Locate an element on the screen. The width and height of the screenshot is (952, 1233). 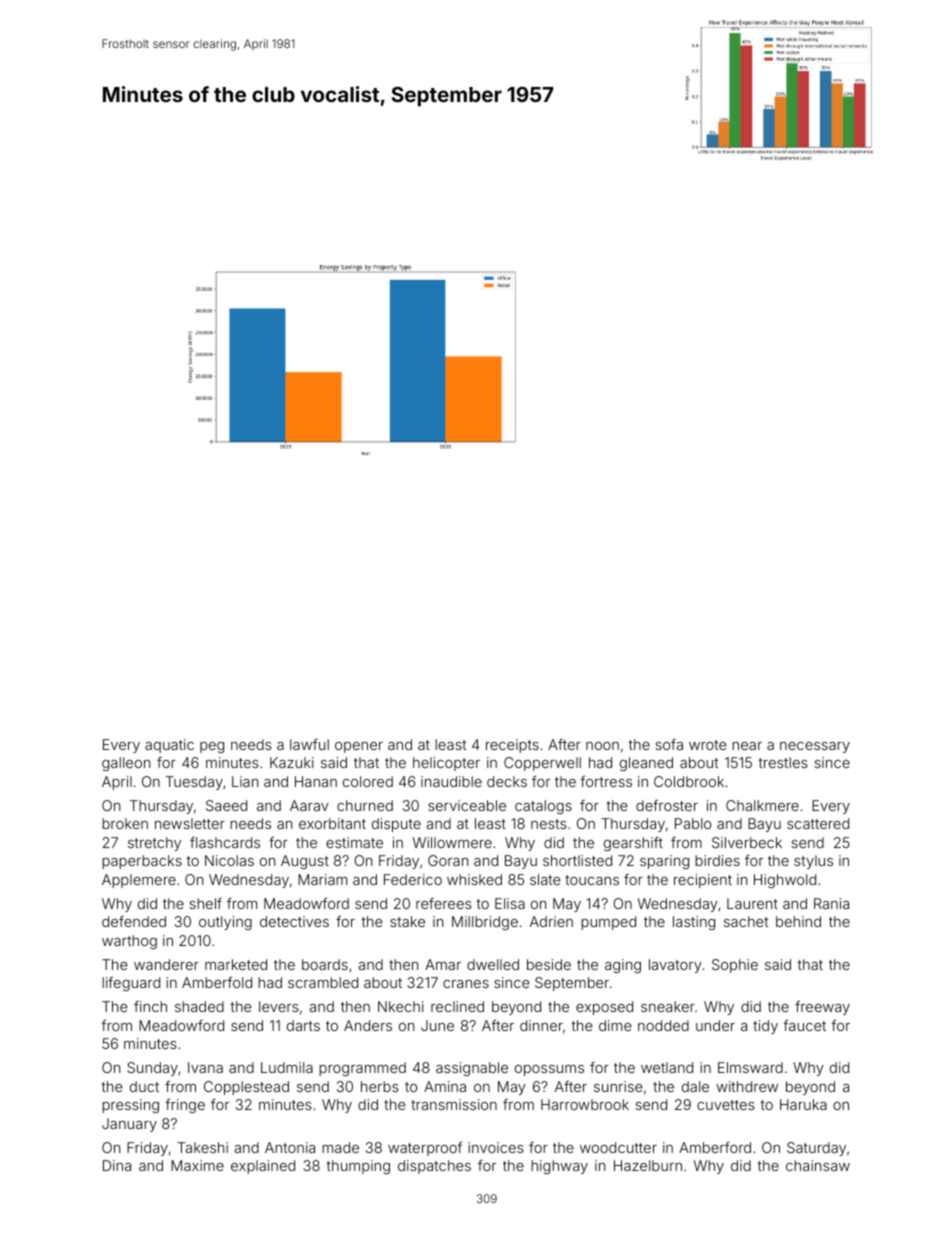
Maxime is located at coordinates (197, 1165).
